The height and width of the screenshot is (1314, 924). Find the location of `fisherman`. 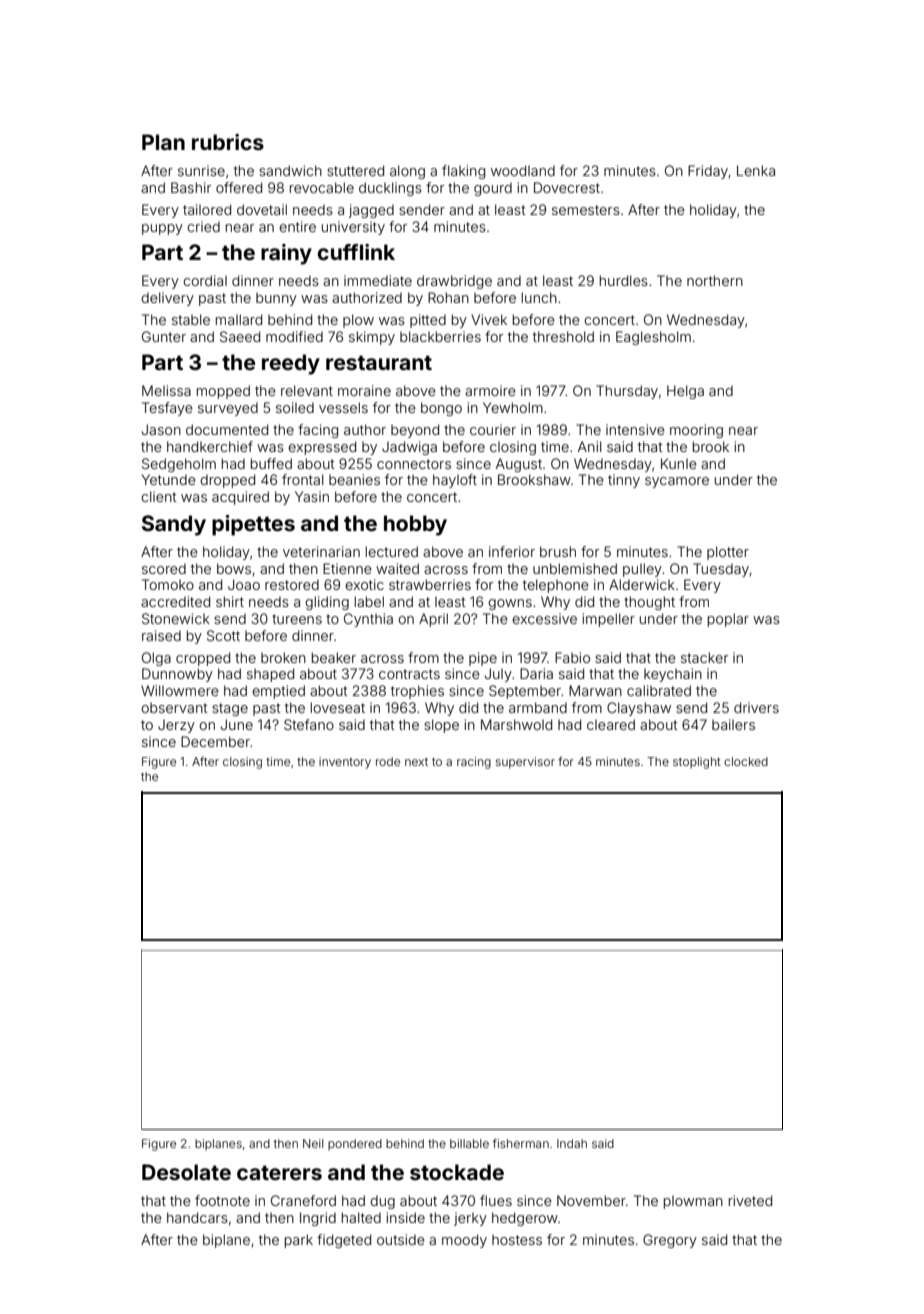

fisherman is located at coordinates (521, 1143).
